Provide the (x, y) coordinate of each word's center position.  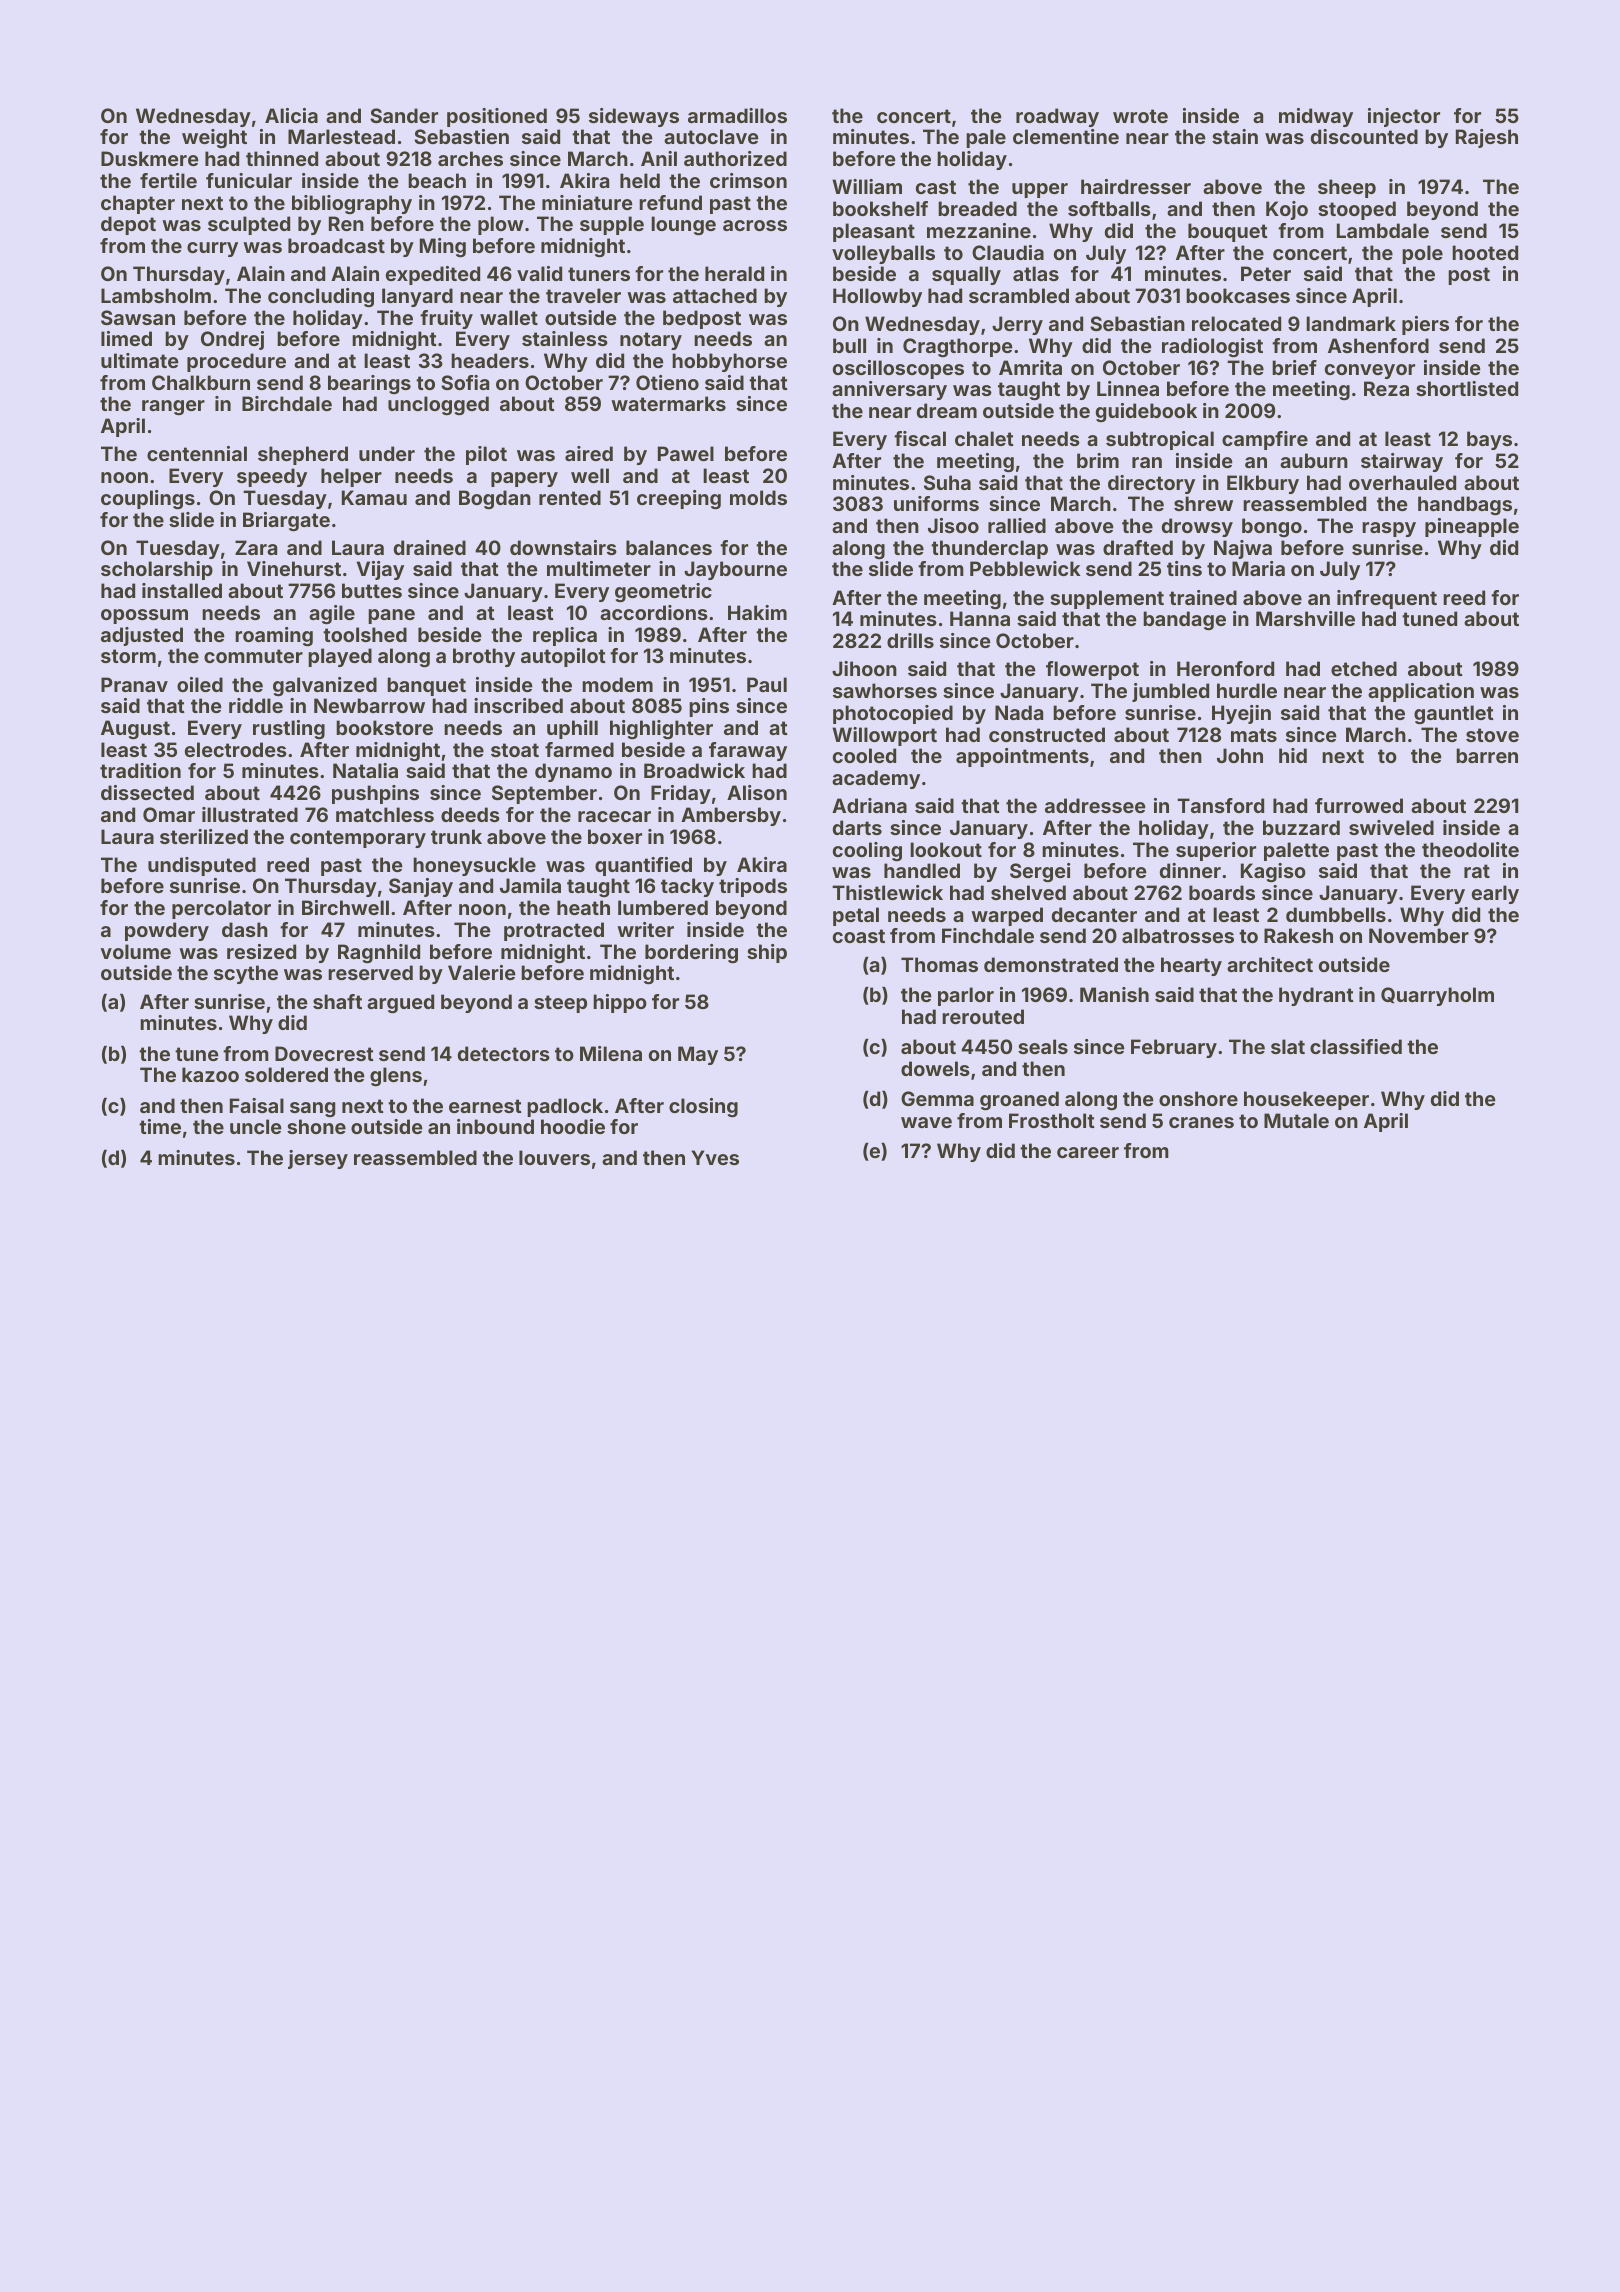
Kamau (374, 497)
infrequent (1387, 599)
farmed (579, 749)
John (1240, 755)
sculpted (249, 225)
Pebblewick (1025, 568)
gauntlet (1454, 714)
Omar (169, 814)
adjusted (142, 636)
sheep (1347, 188)
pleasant (874, 232)
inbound (495, 1126)
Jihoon (864, 668)
